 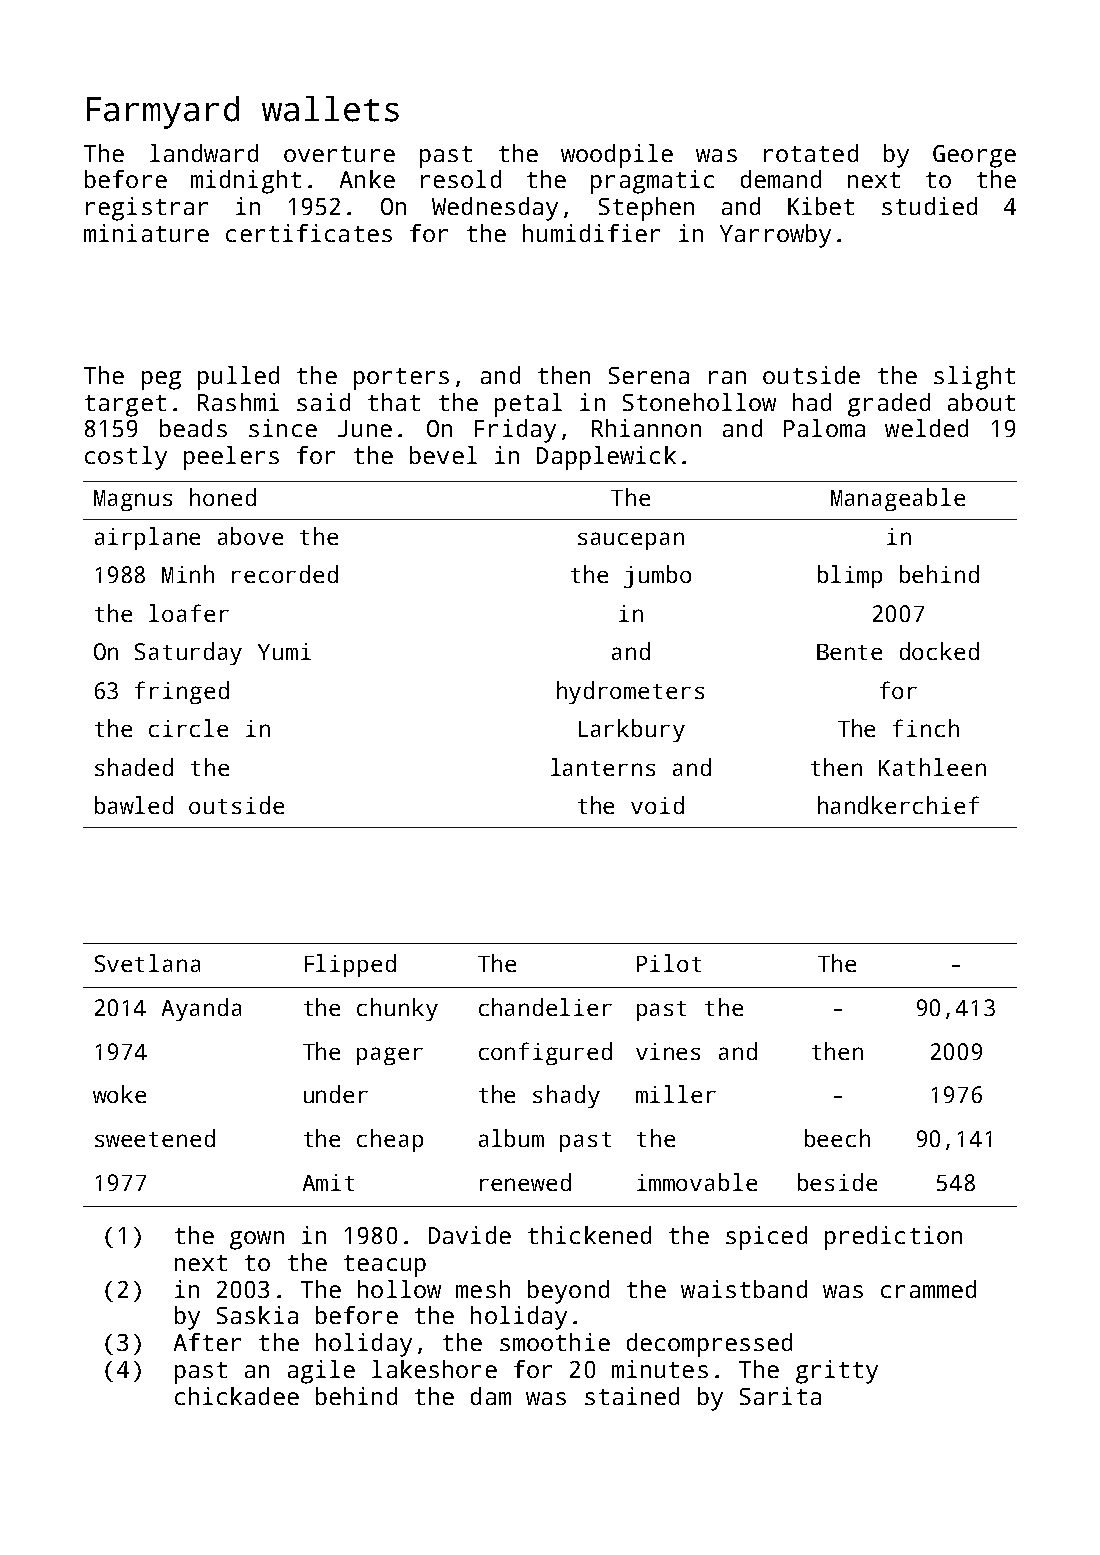 What do you see at coordinates (163, 112) in the screenshot?
I see `Farmyard` at bounding box center [163, 112].
